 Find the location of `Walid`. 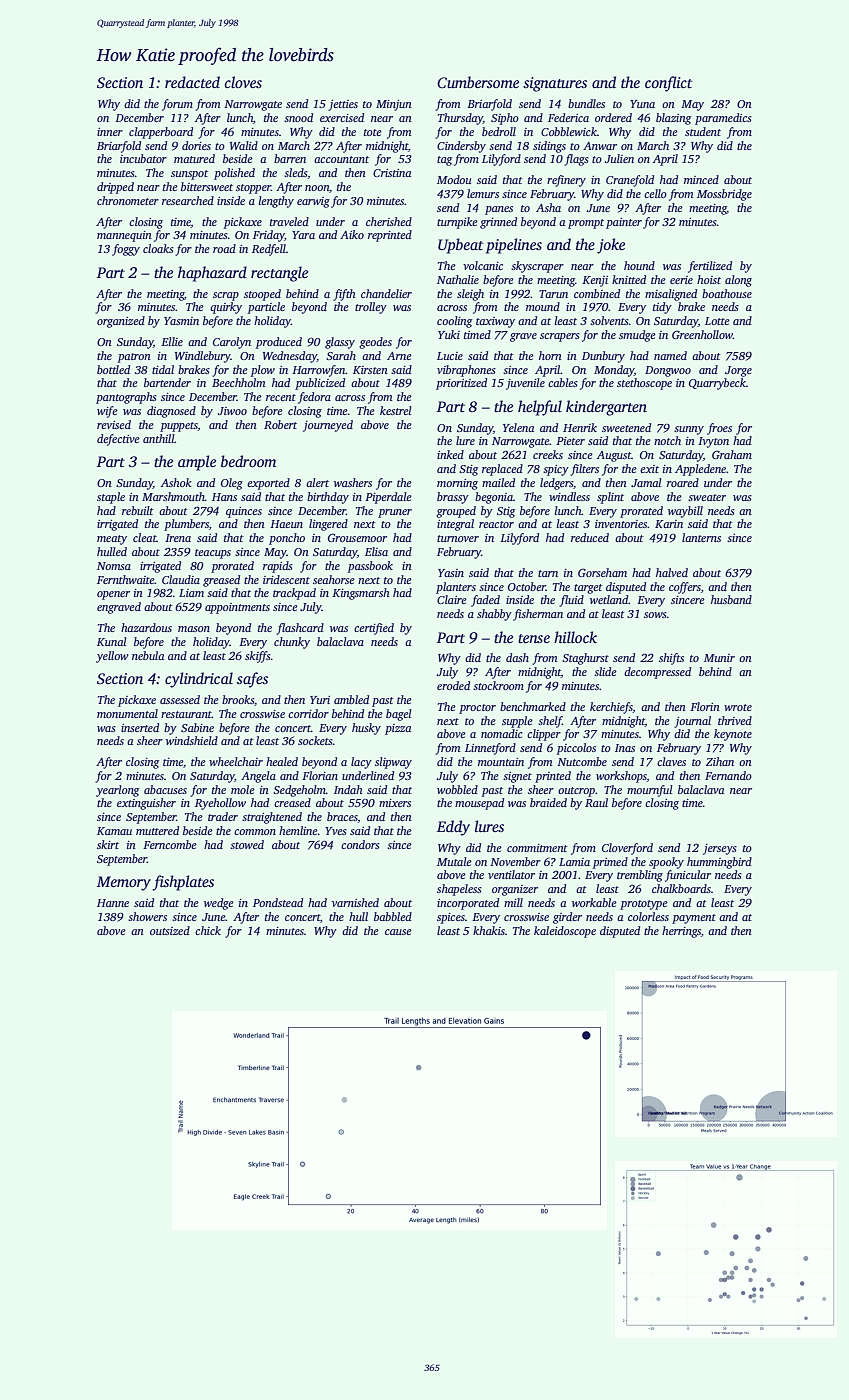

Walid is located at coordinates (244, 145).
